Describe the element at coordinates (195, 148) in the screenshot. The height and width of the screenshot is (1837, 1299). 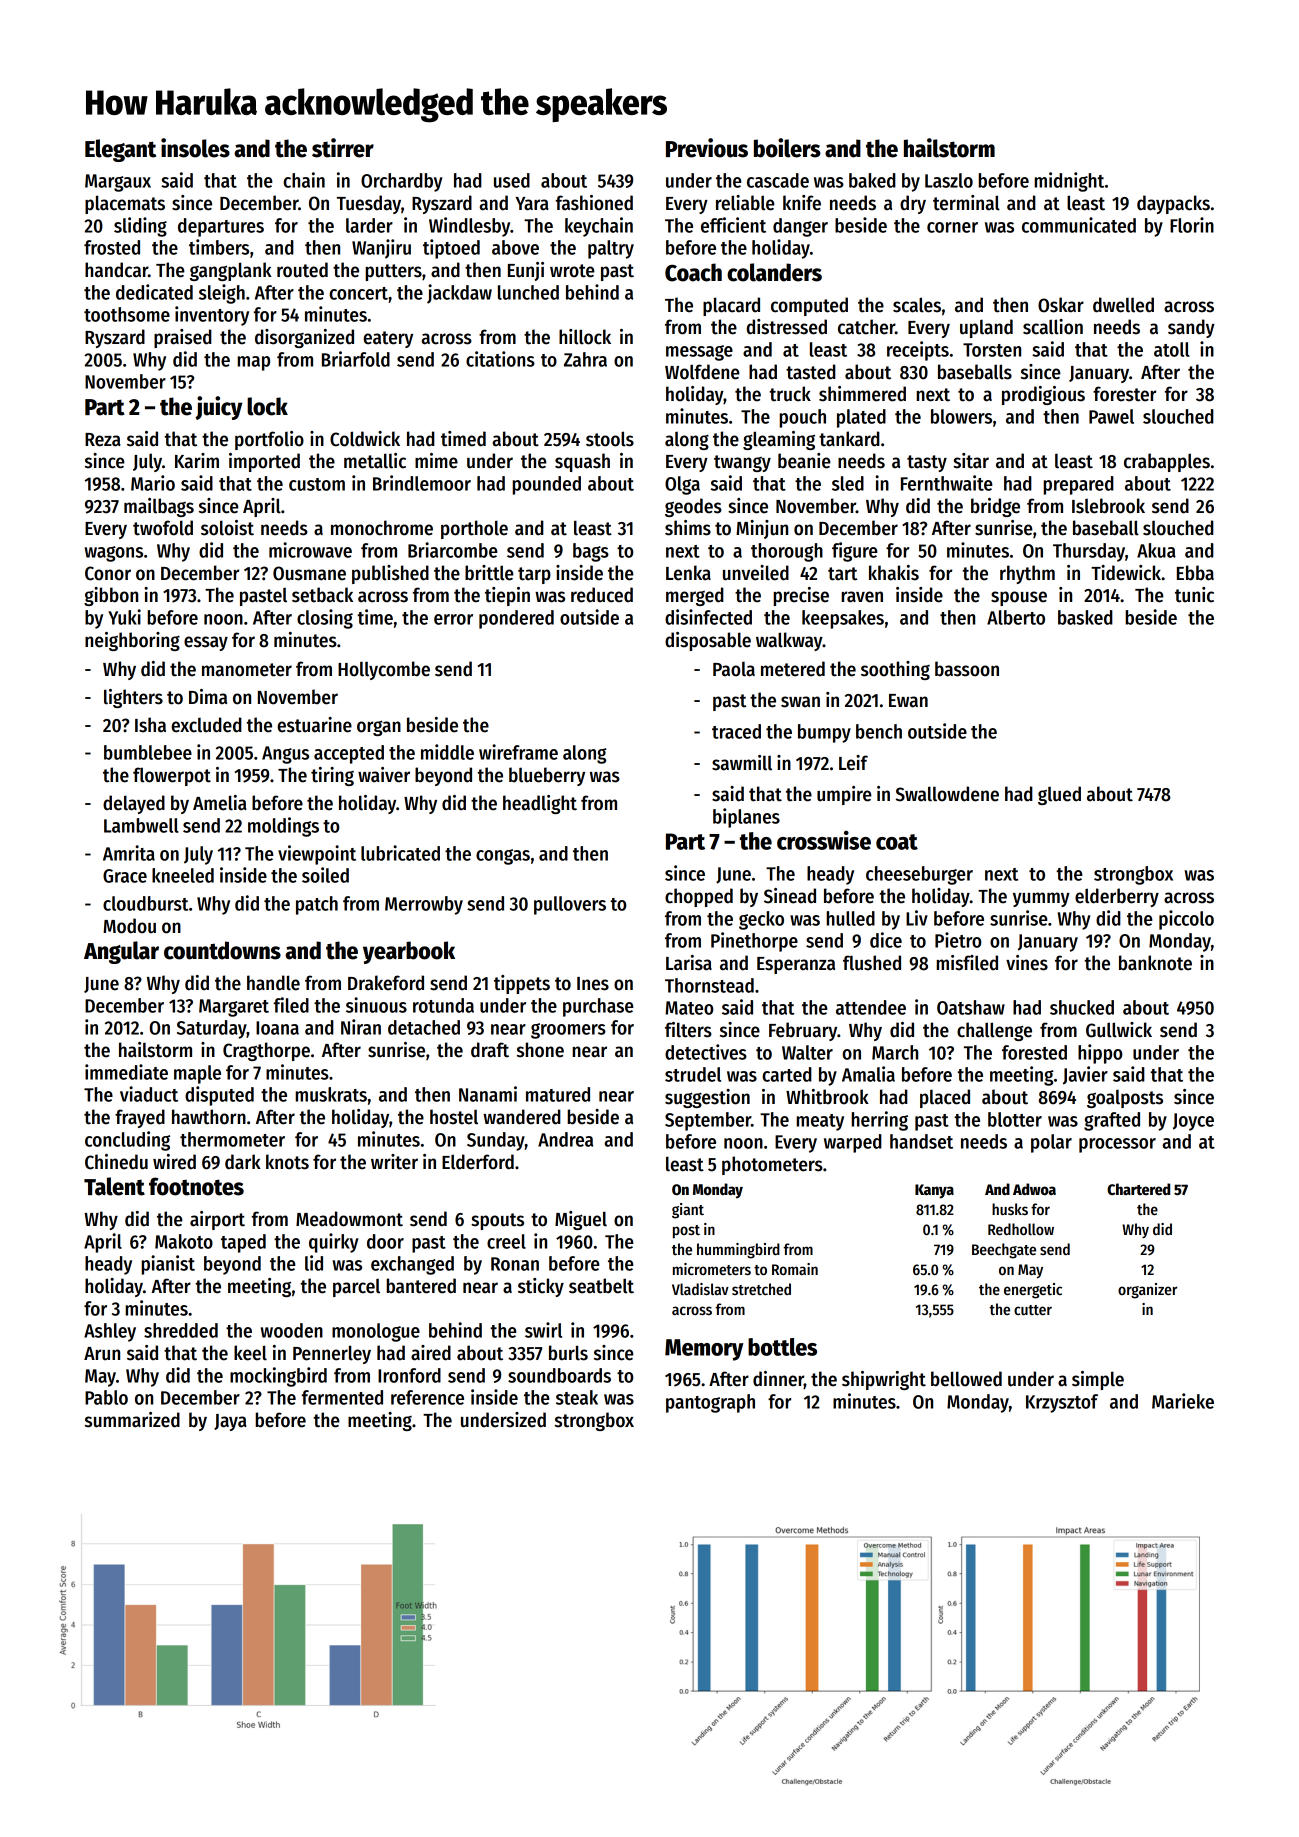
I see `insoles` at that location.
